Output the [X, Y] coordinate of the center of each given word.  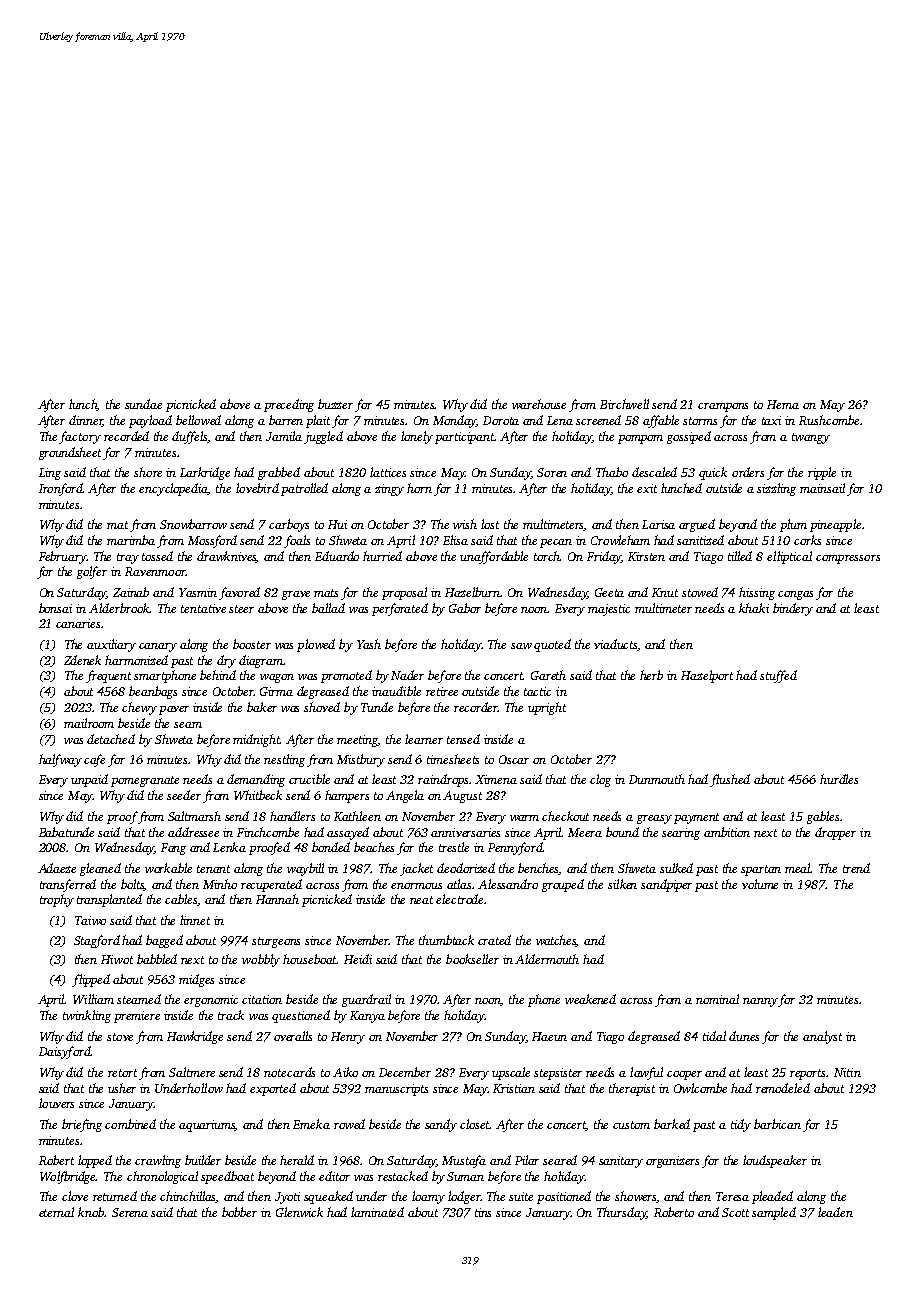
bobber [239, 1212]
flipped [91, 980]
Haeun [549, 1036]
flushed [730, 780]
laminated [377, 1212]
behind [218, 675]
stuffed [778, 676]
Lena [560, 420]
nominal [717, 999]
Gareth [548, 675]
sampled [774, 1213]
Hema [783, 404]
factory [80, 437]
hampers [347, 796]
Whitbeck [258, 795]
